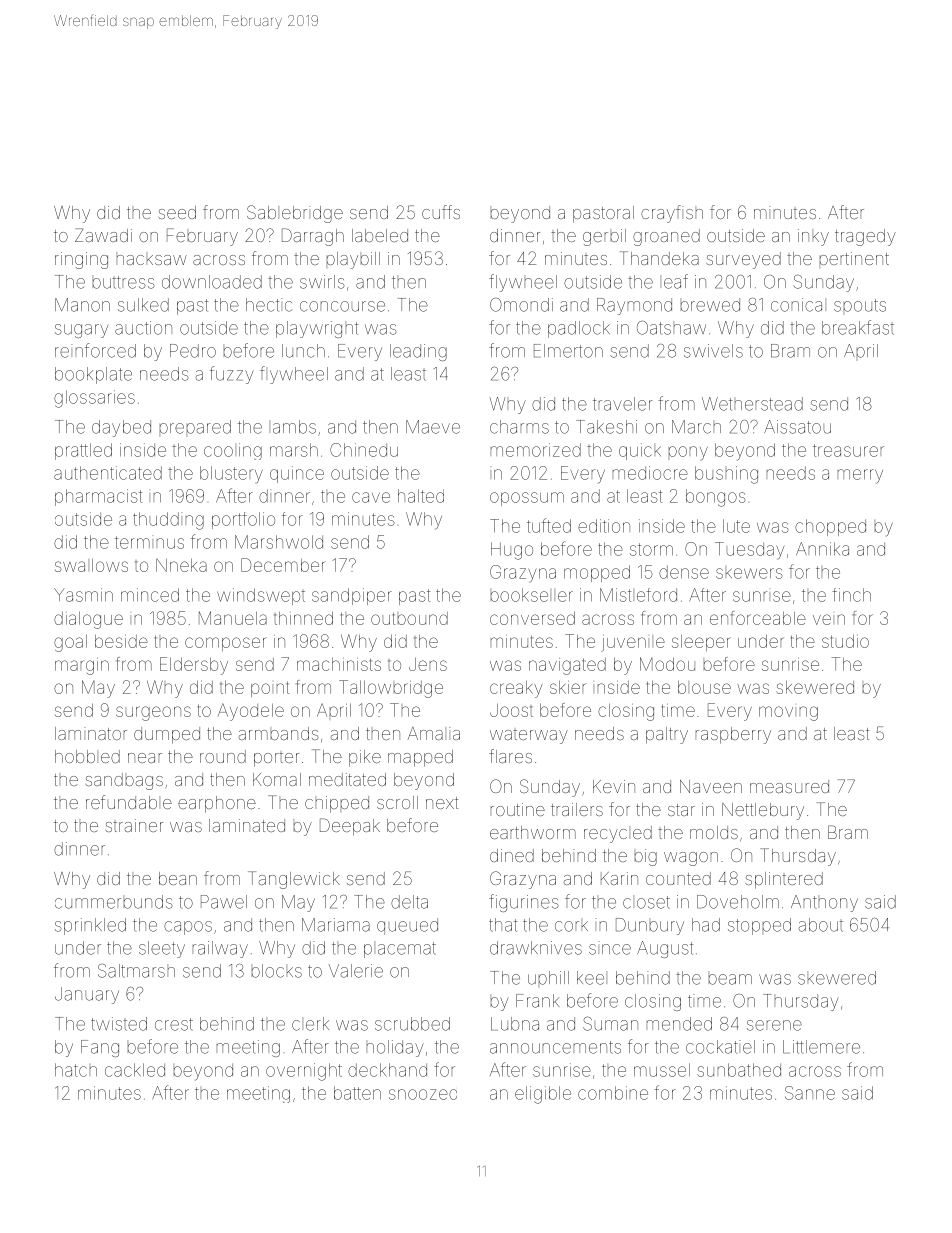  I want to click on cackled, so click(135, 1070).
